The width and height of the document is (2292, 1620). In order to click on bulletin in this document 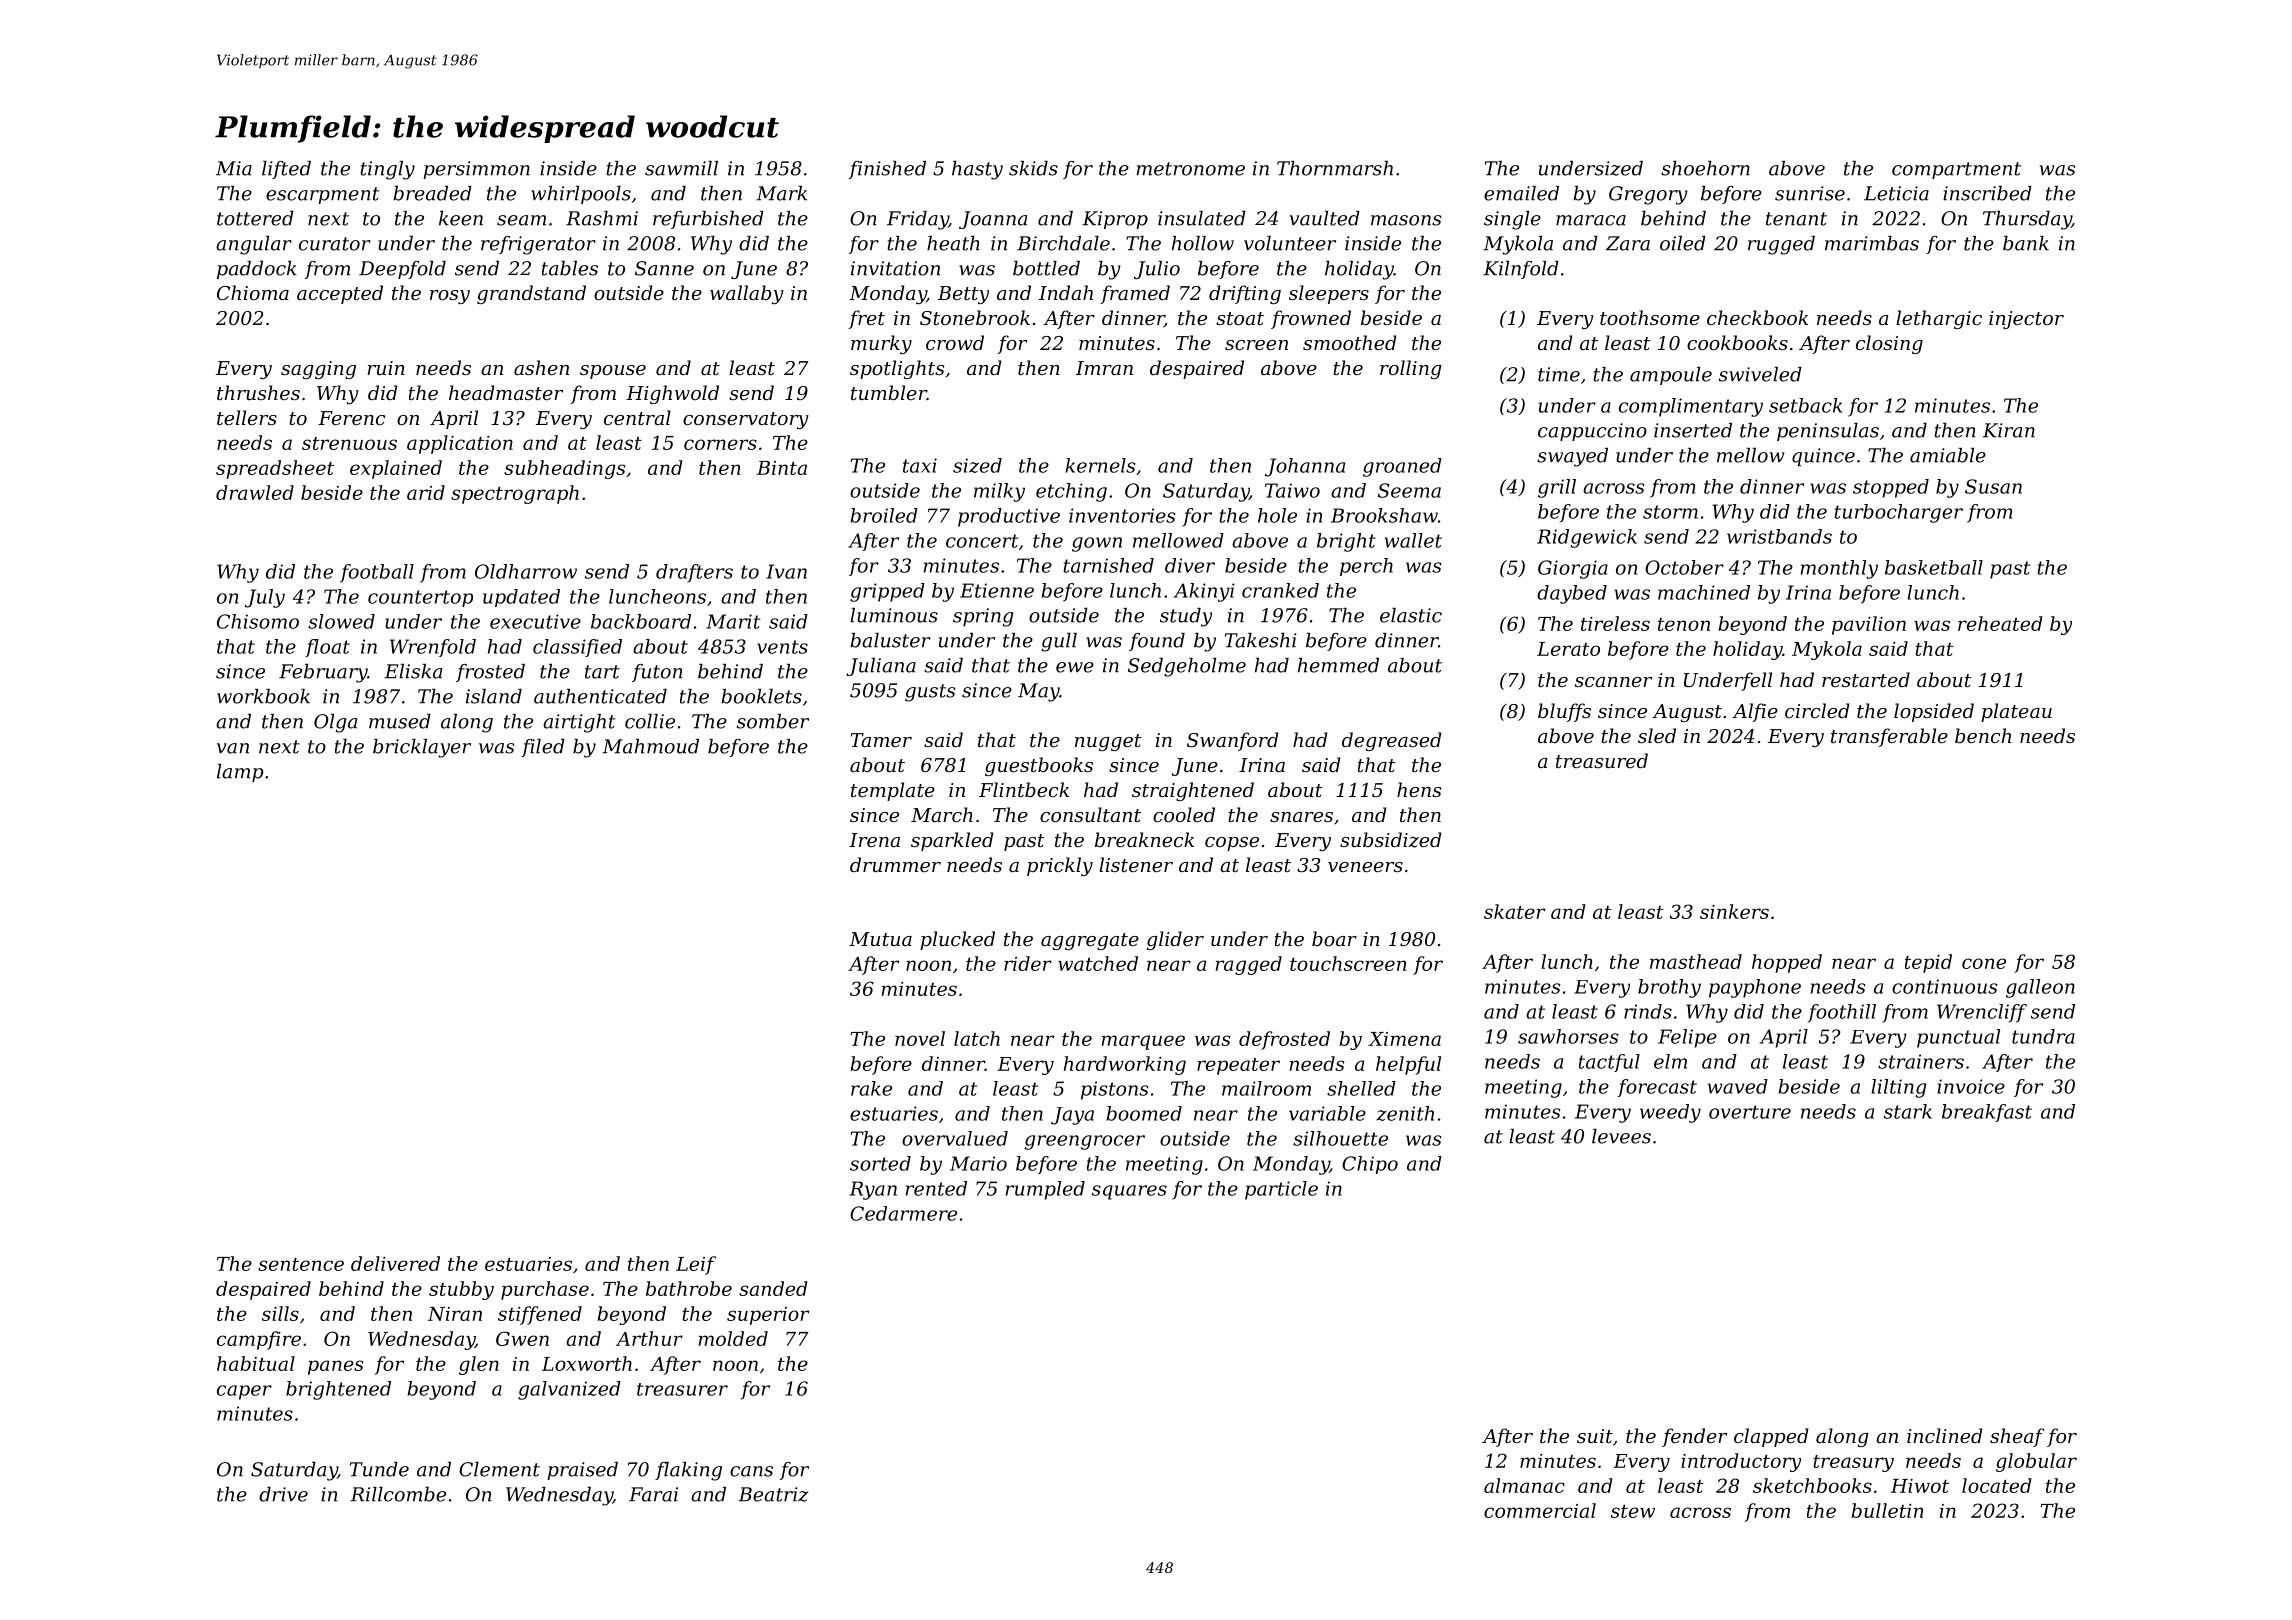, I will do `click(1887, 1510)`.
